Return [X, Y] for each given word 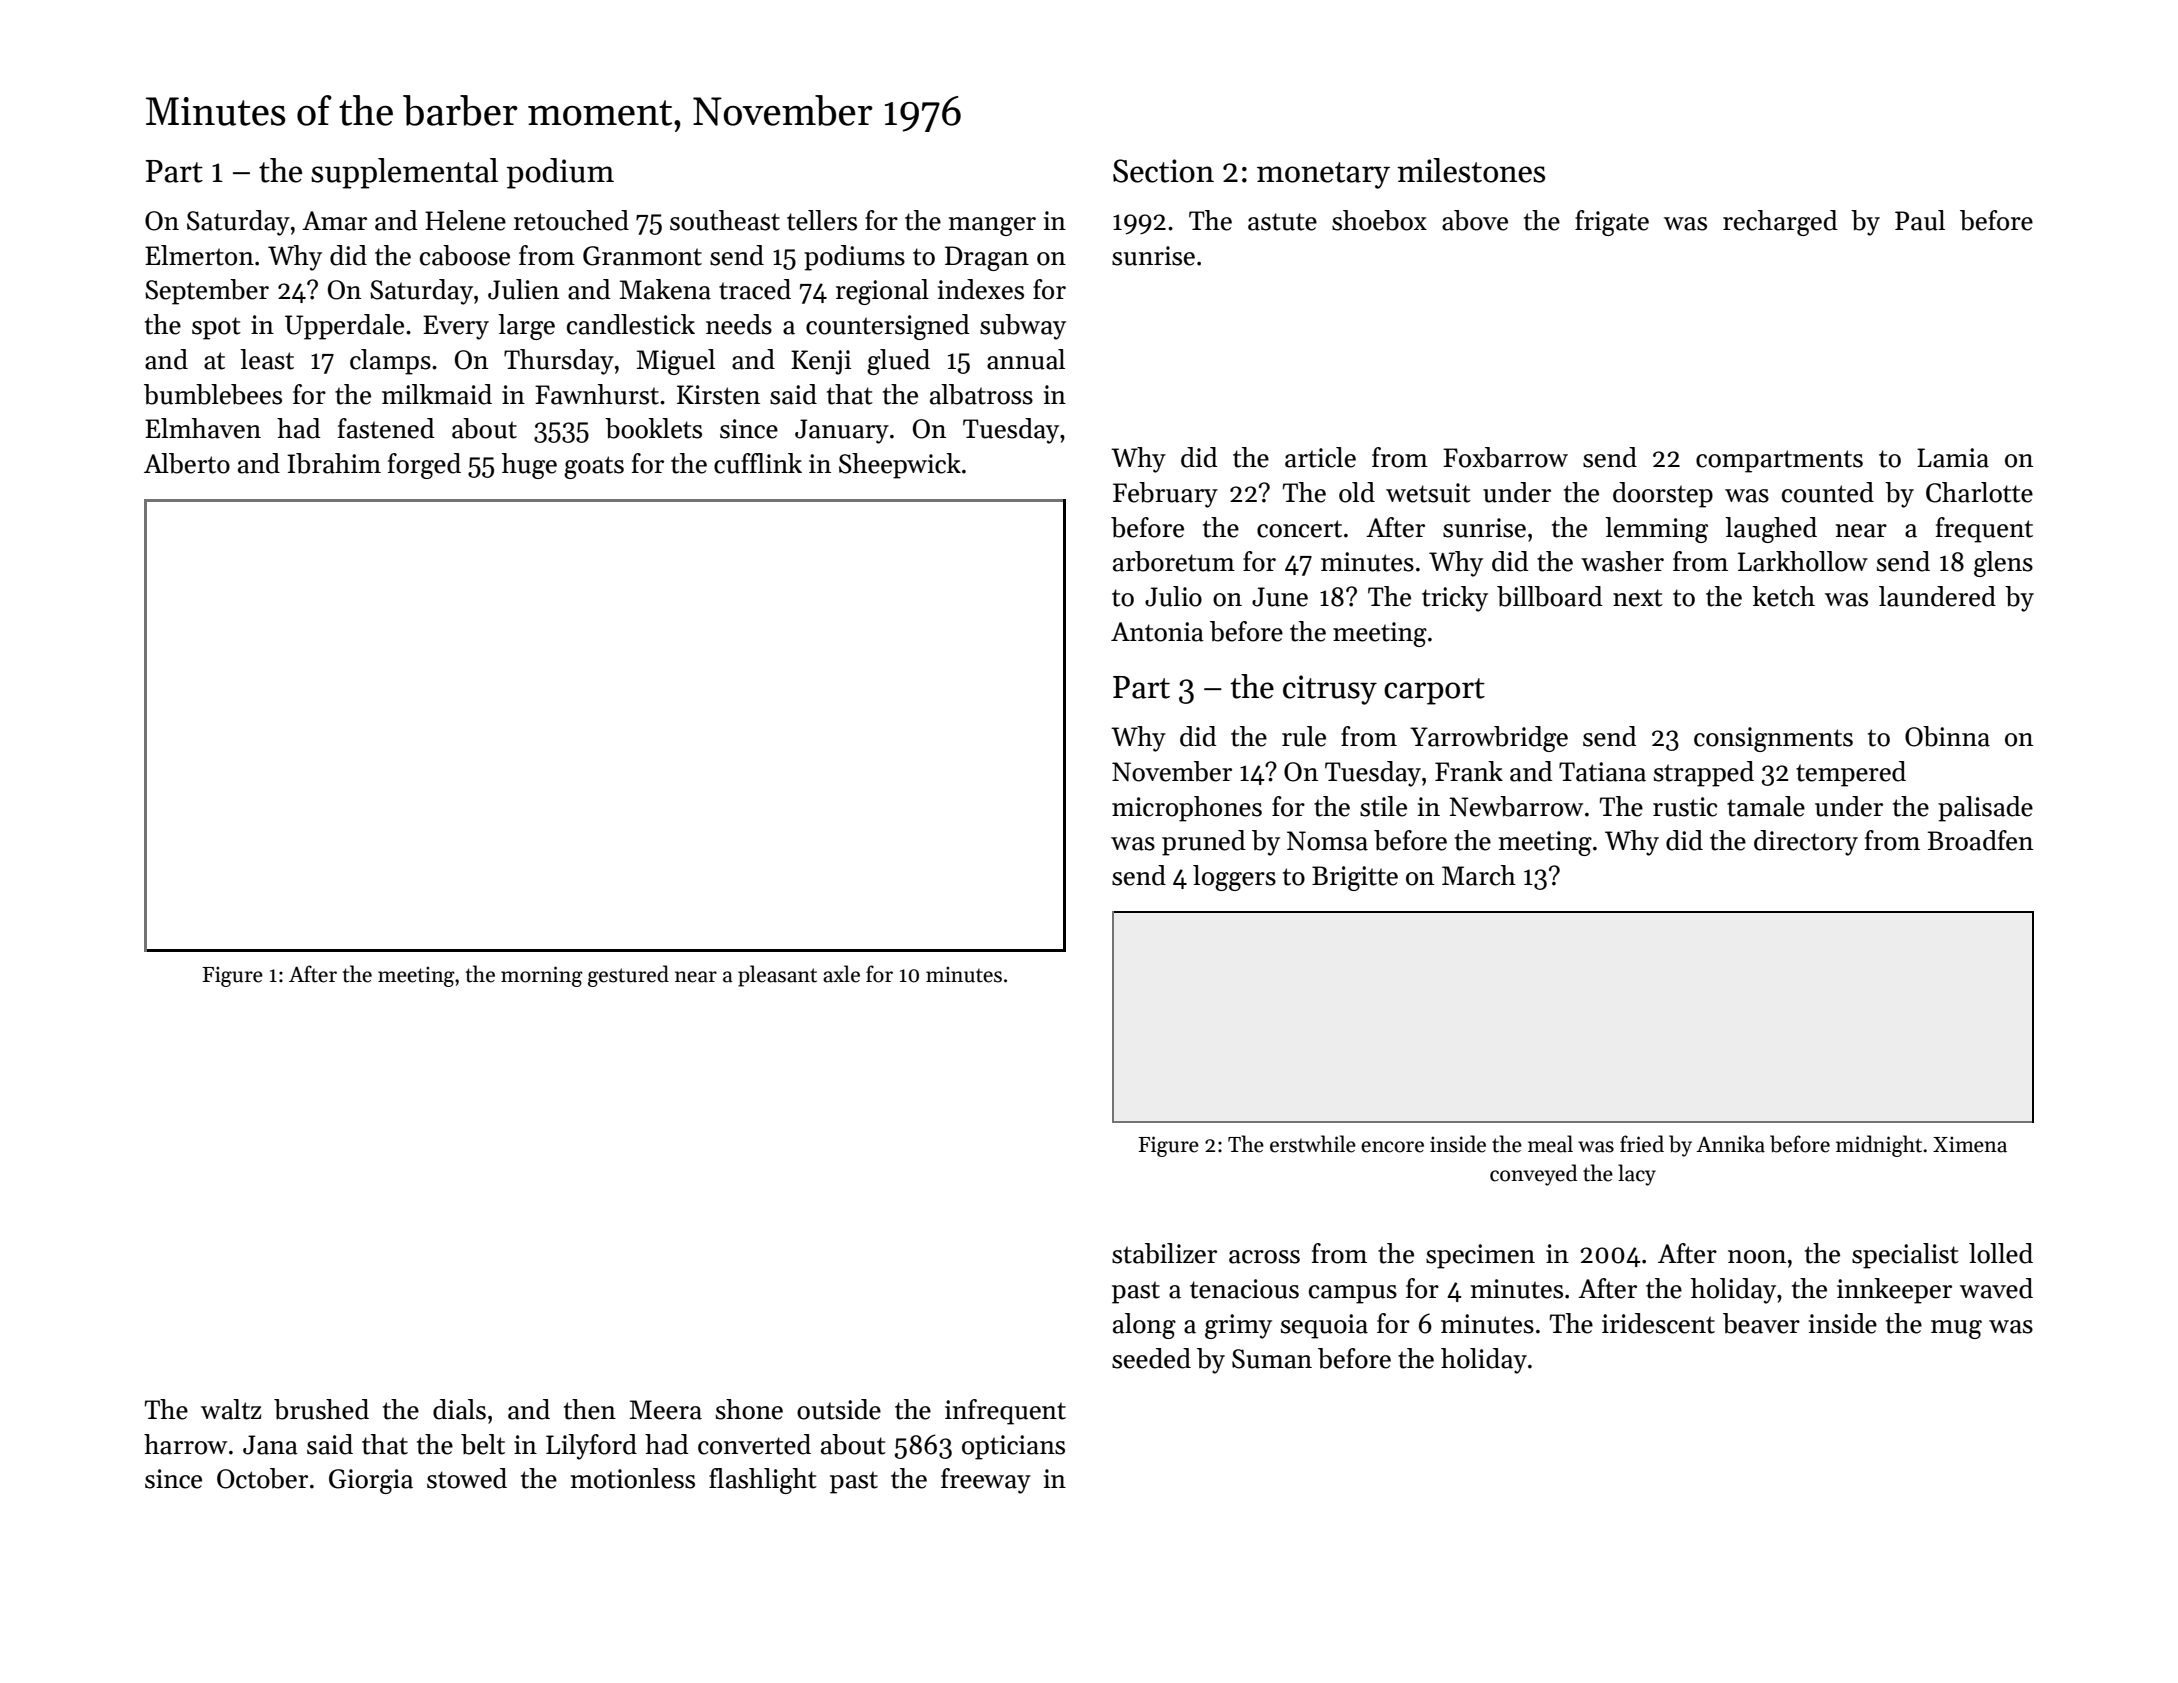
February [1165, 495]
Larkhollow [1803, 561]
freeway [986, 1481]
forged [424, 466]
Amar [334, 221]
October [262, 1478]
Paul [1920, 220]
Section [1163, 171]
